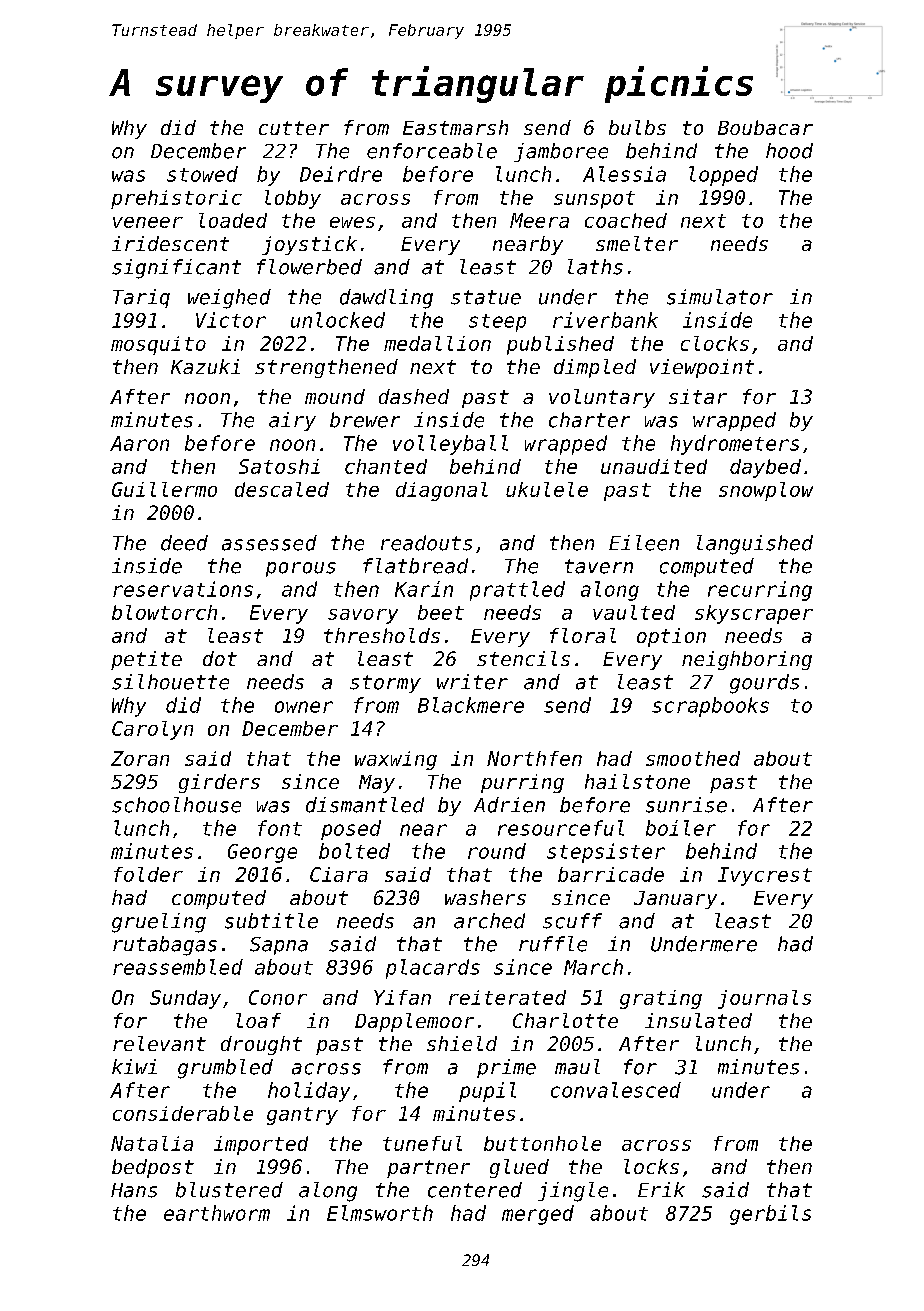  Describe the element at coordinates (720, 297) in the document. I see `simulator` at that location.
